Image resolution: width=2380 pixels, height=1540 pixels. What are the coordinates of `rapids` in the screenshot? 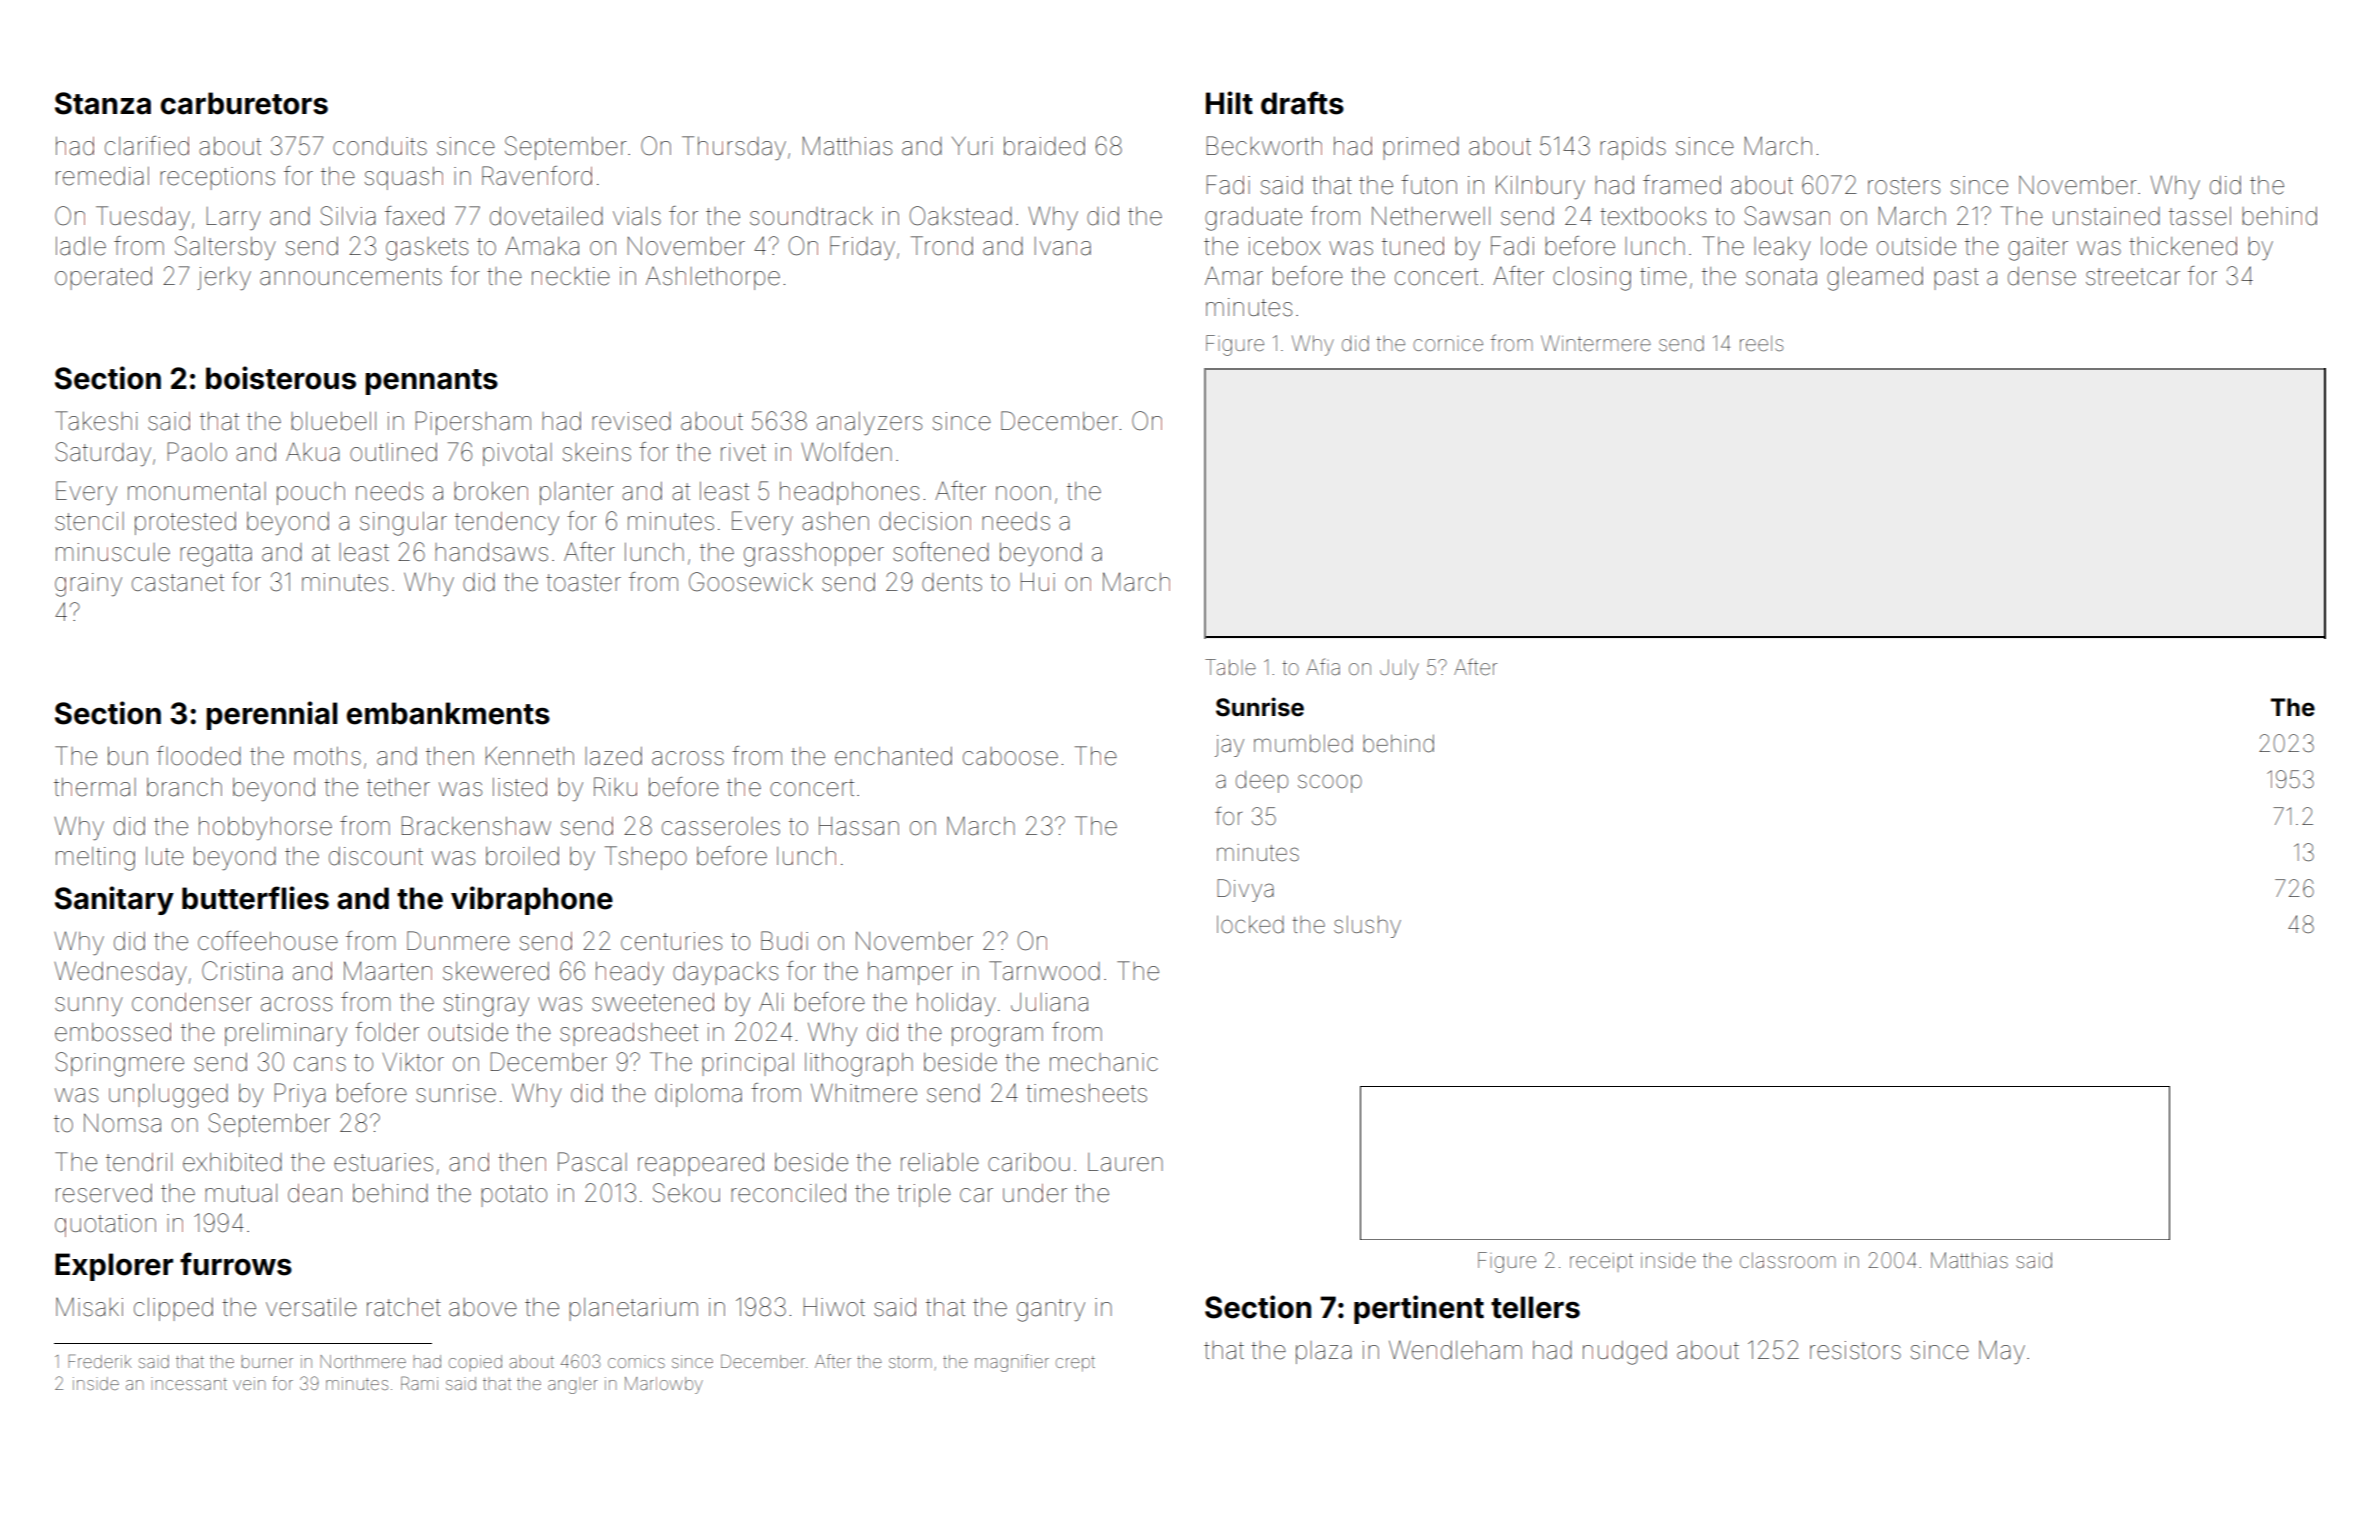 It's located at (1633, 148).
